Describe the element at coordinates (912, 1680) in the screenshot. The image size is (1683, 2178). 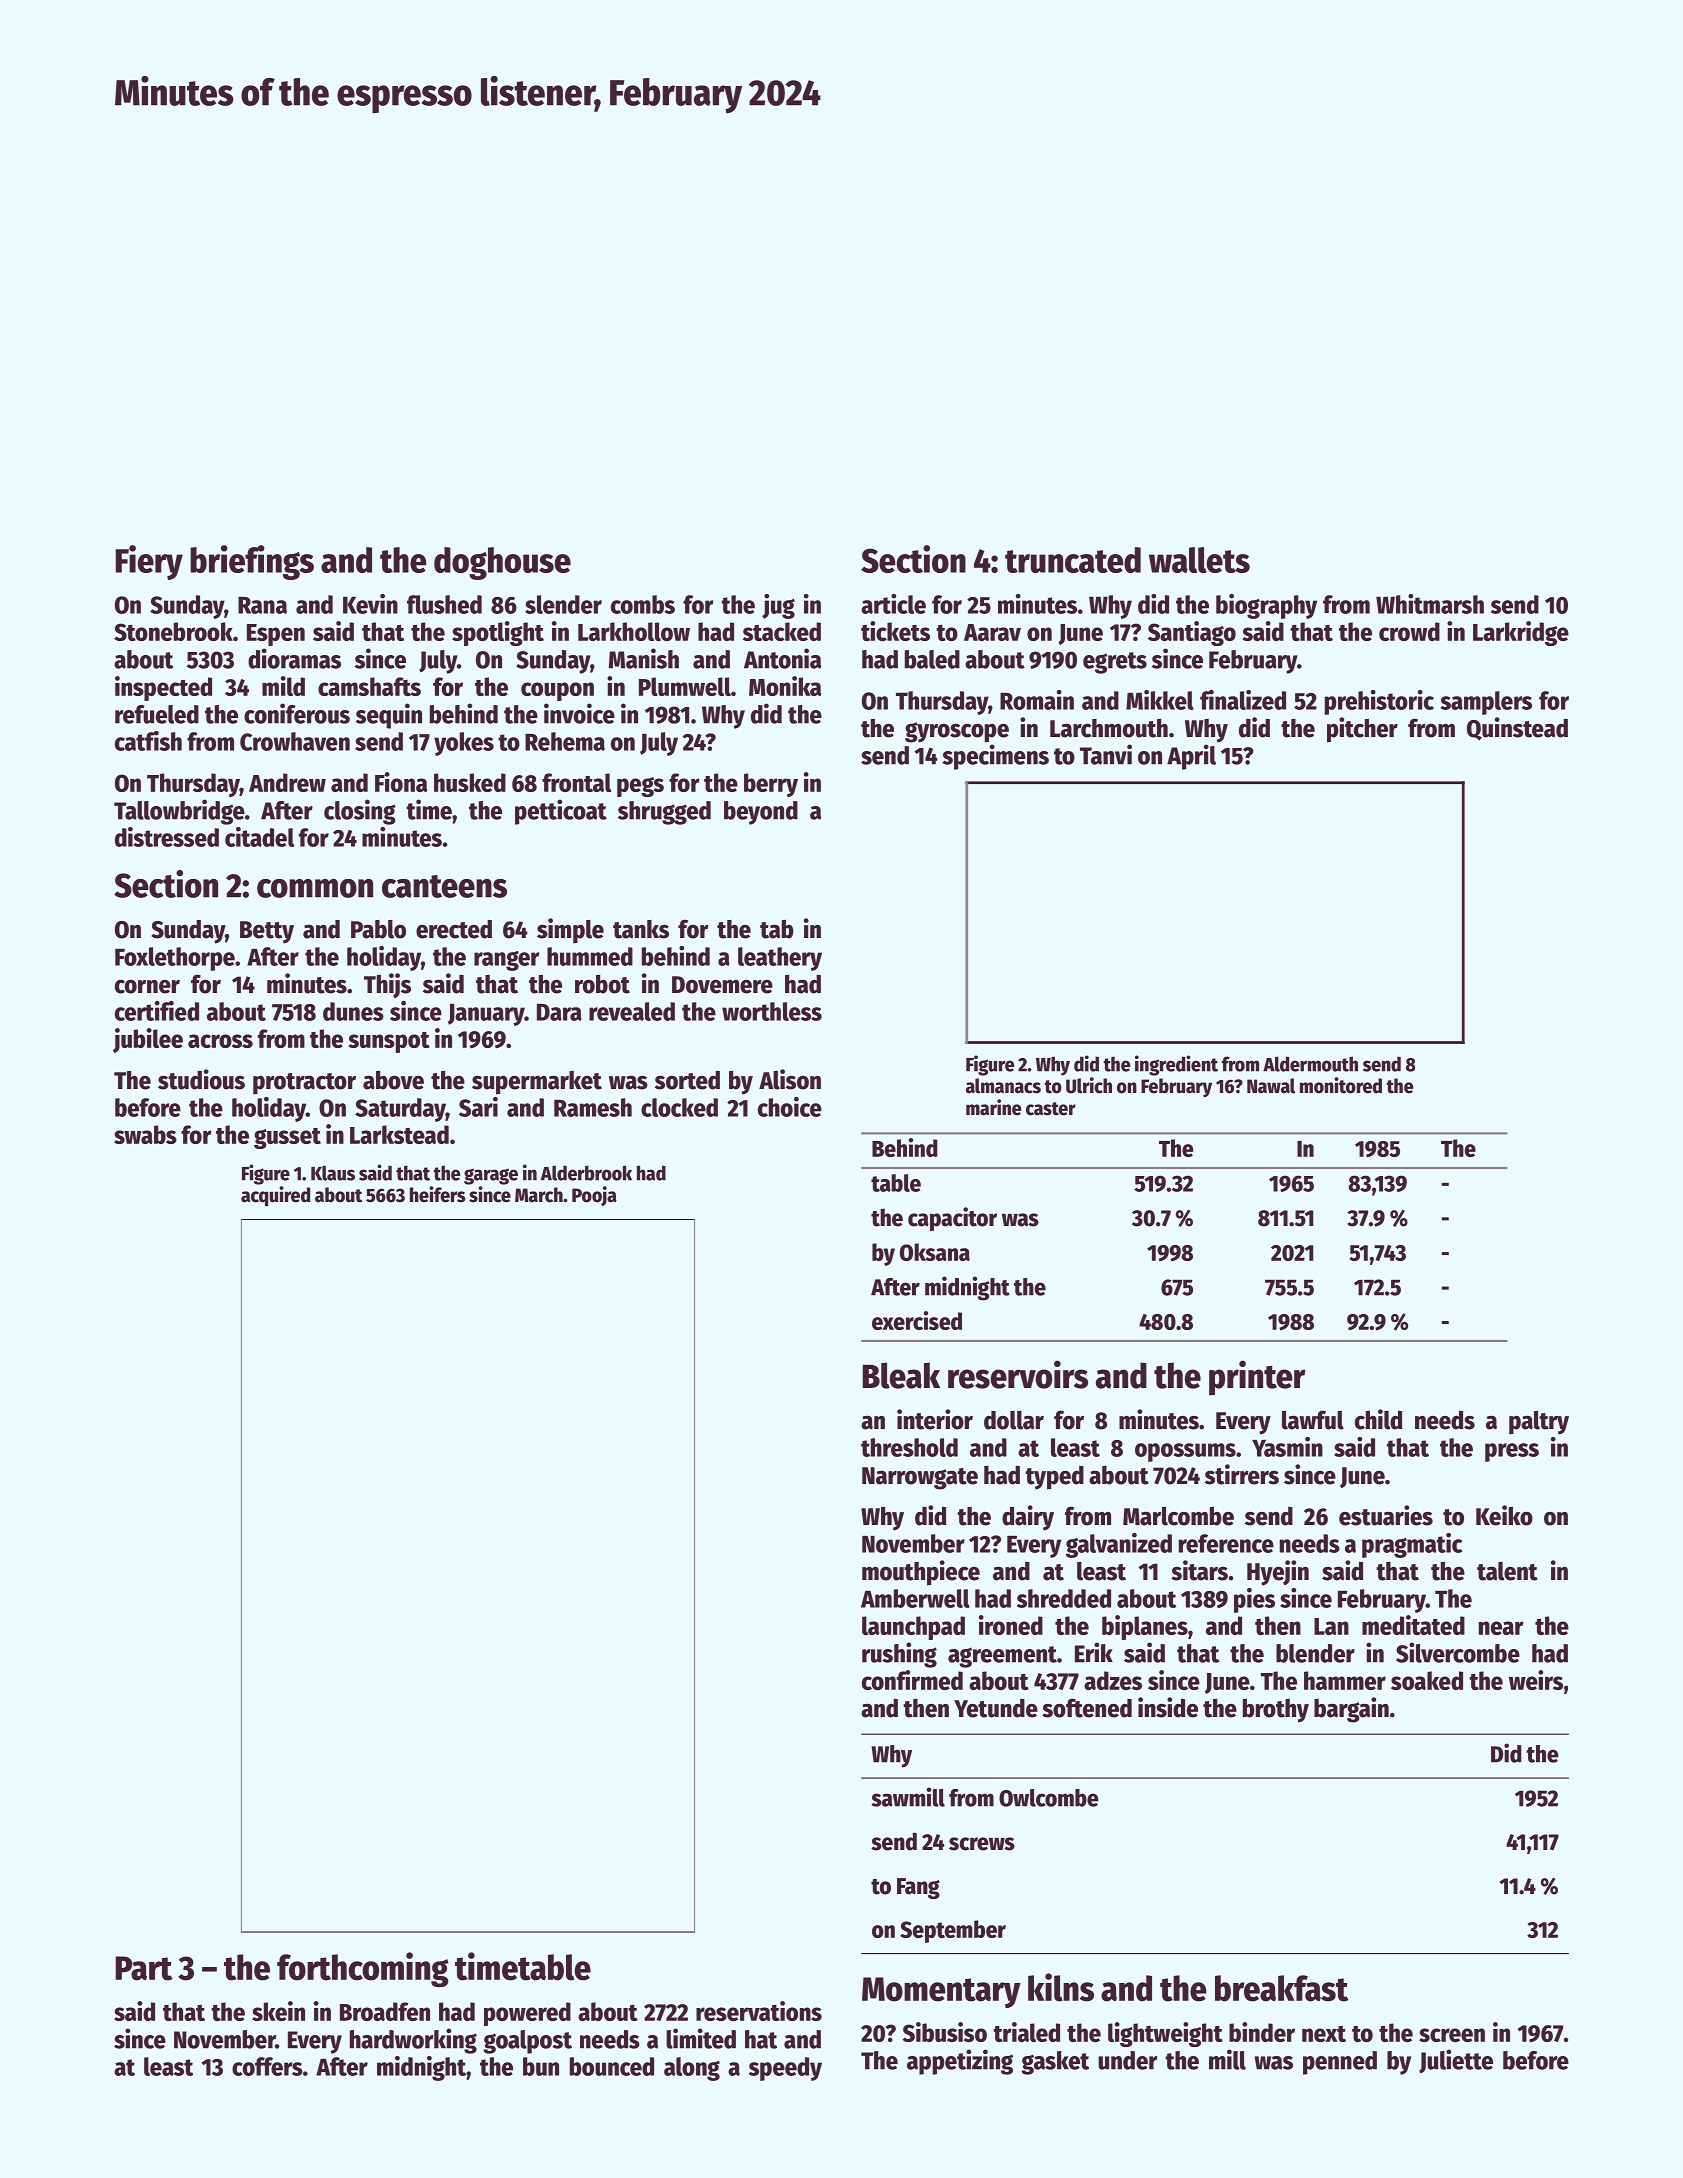
I see `confirmed` at that location.
